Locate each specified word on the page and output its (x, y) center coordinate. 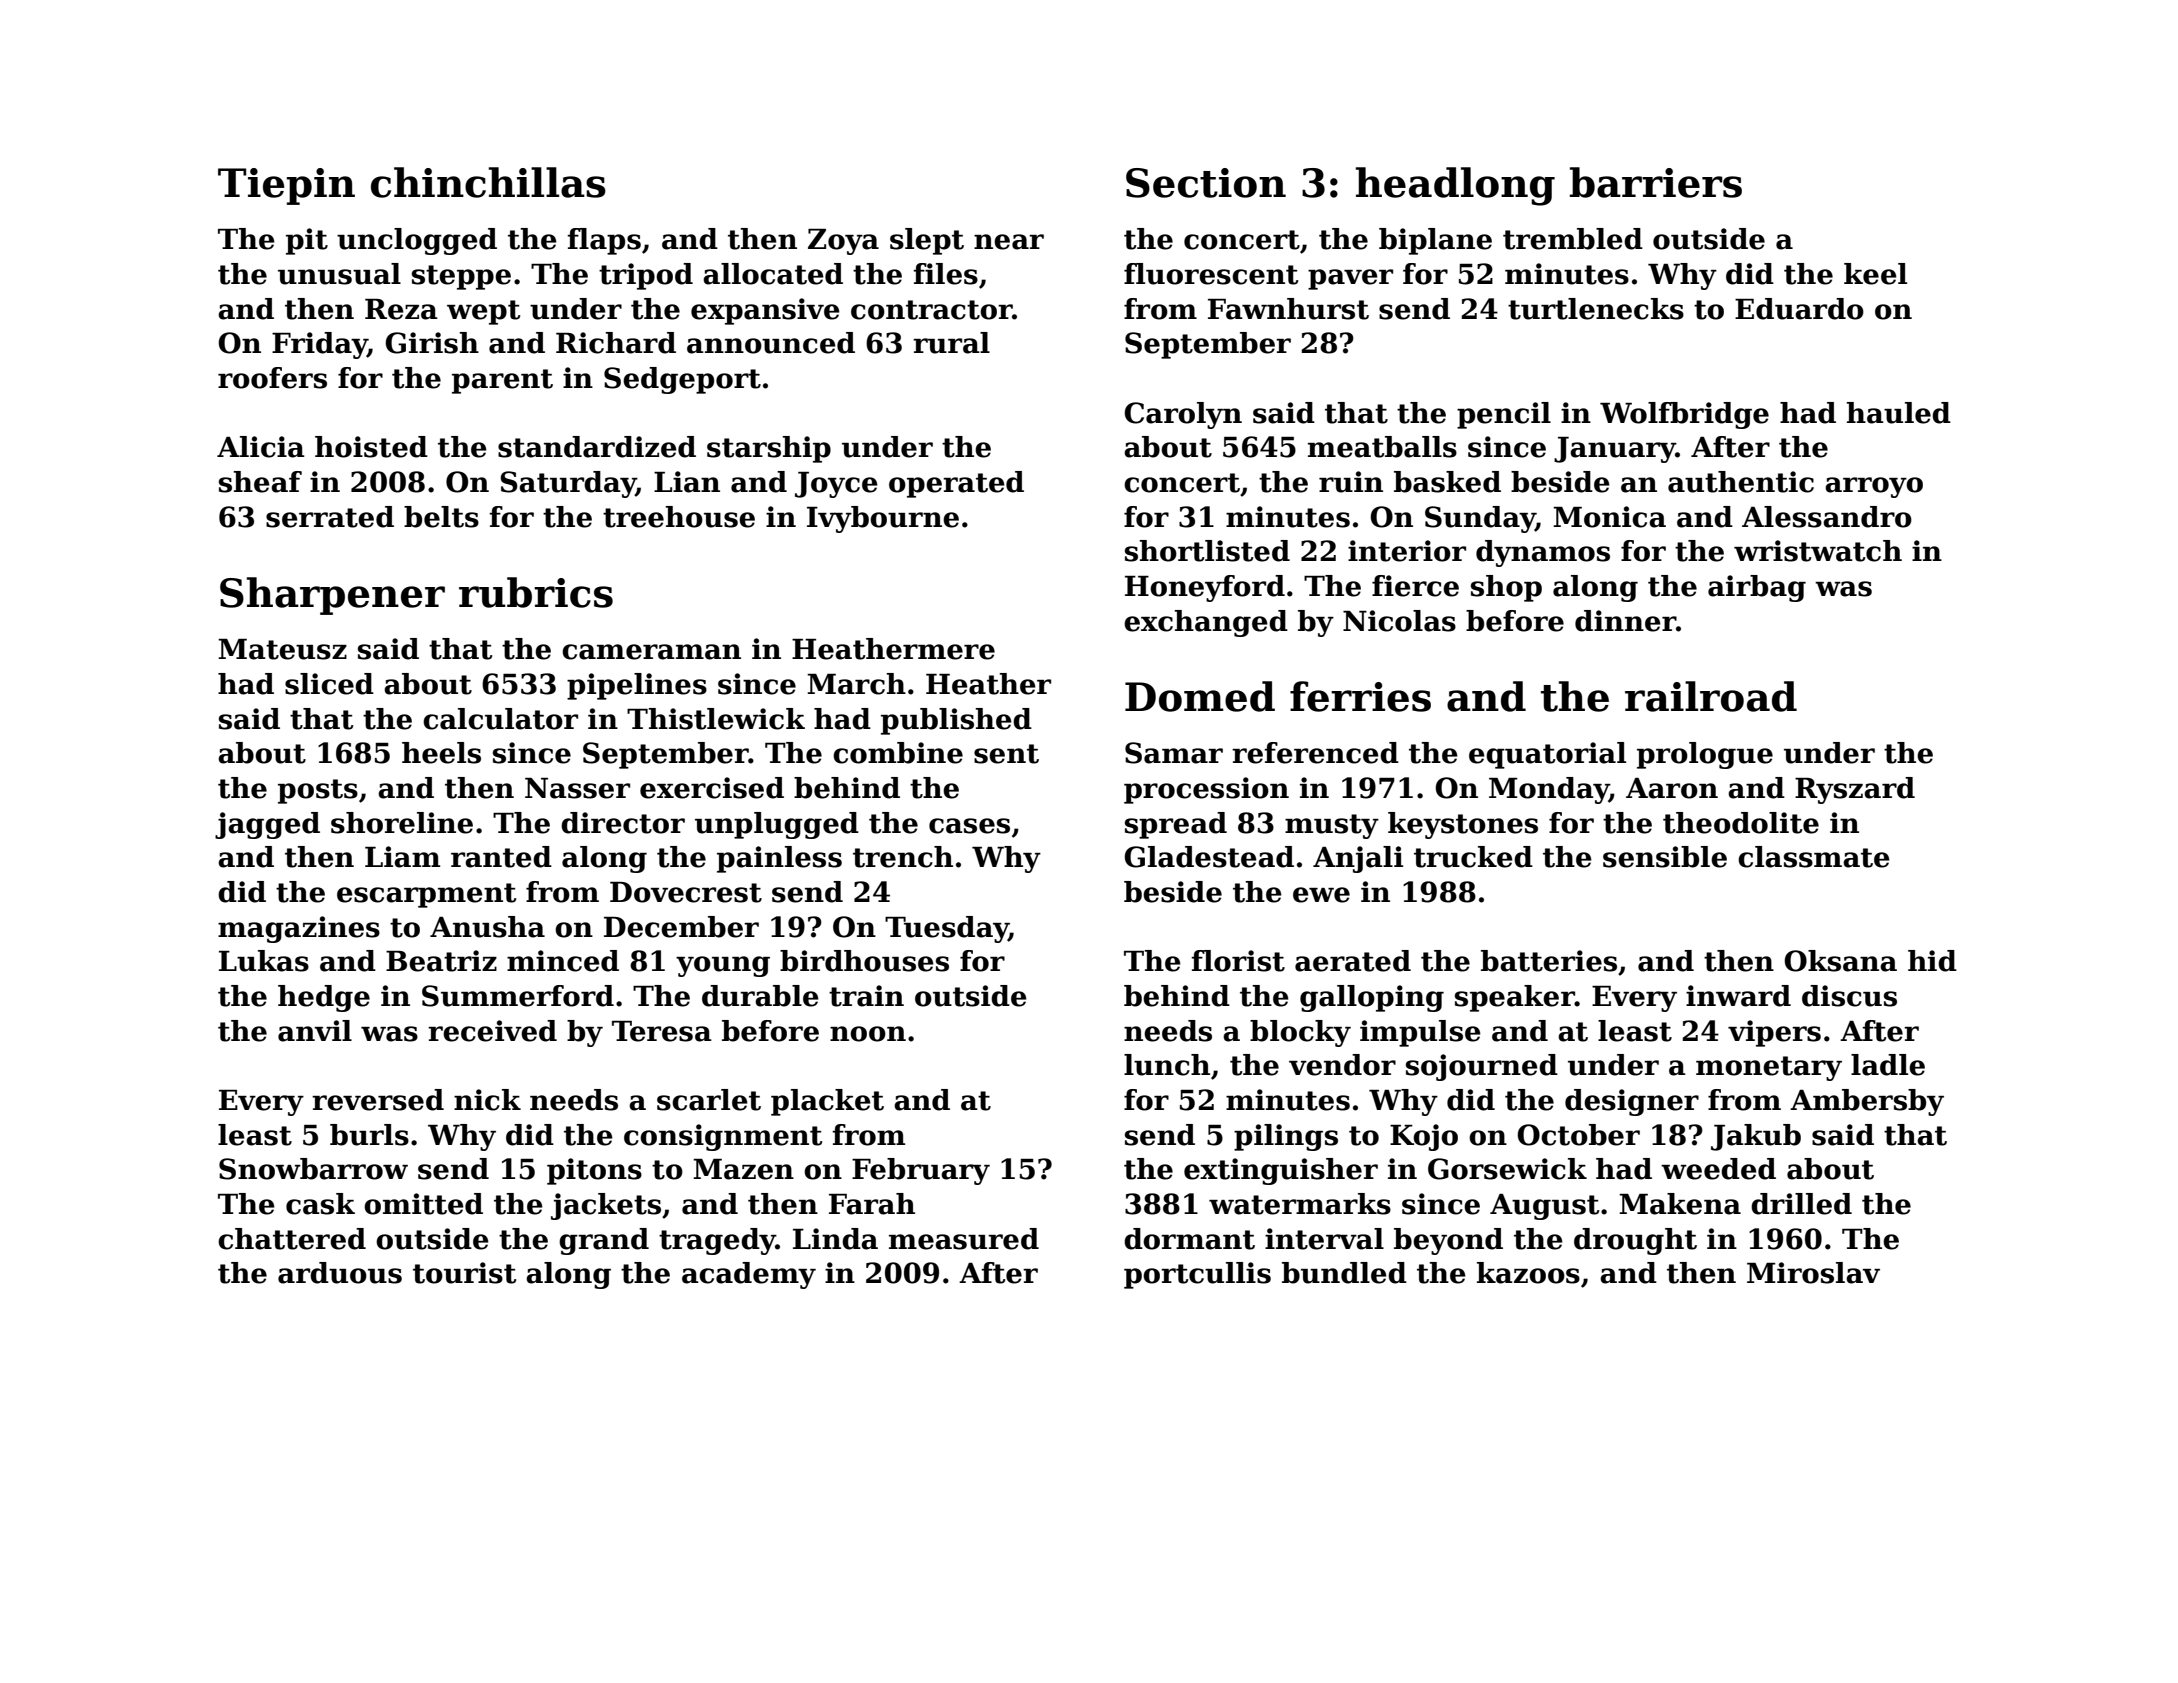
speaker (1515, 998)
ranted (501, 857)
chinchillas (488, 182)
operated (956, 484)
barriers (1656, 182)
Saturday (568, 484)
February (921, 1171)
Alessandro (1827, 517)
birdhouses (864, 961)
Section (1206, 183)
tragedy (717, 1241)
